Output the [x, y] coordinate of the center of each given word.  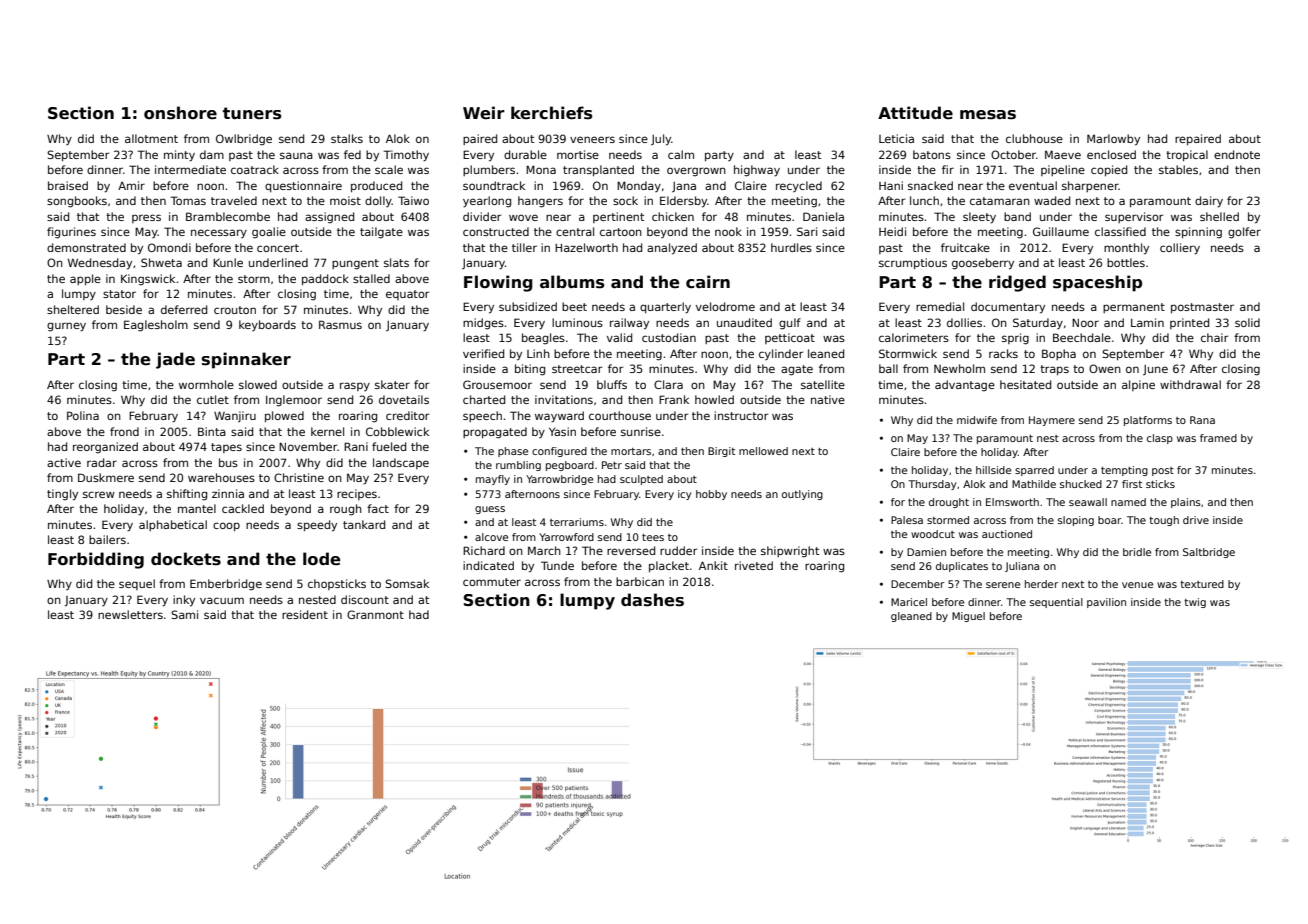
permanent [1134, 308]
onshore [180, 113]
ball [888, 368]
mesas [988, 115]
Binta [212, 431]
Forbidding [96, 560]
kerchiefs [551, 113]
